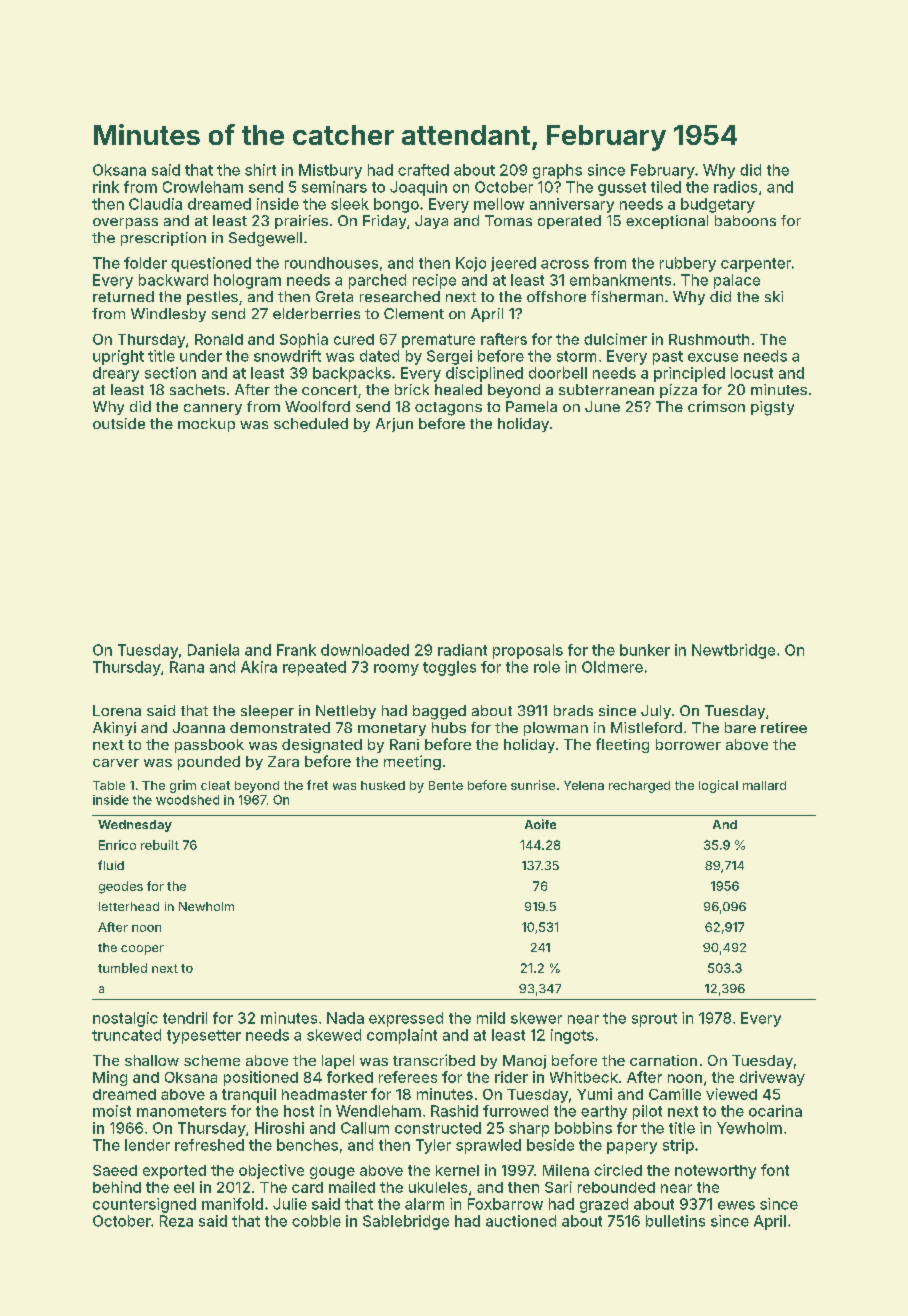 This page has height=1316, width=908. I want to click on sprout, so click(654, 1020).
